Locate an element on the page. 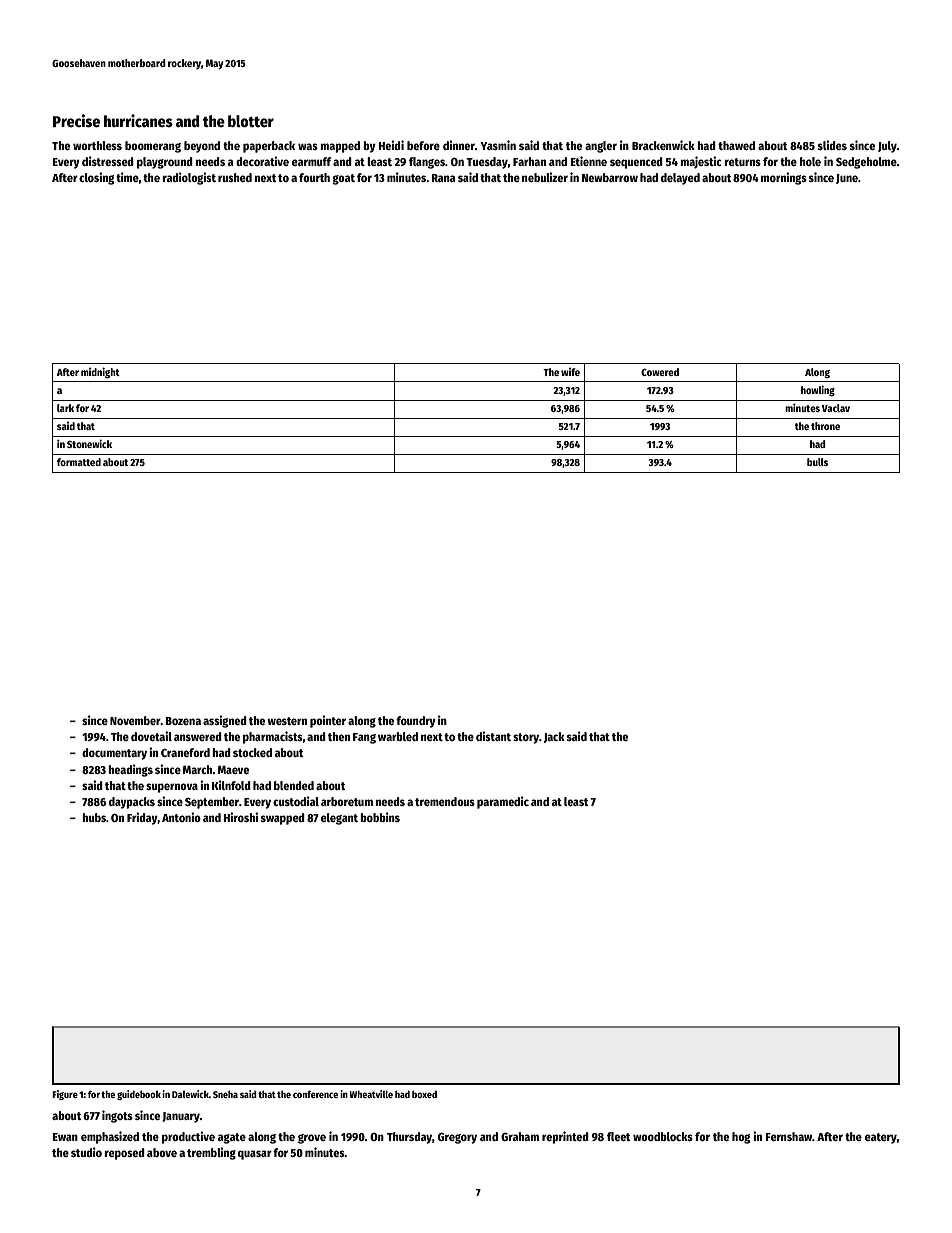  bulls is located at coordinates (817, 462).
